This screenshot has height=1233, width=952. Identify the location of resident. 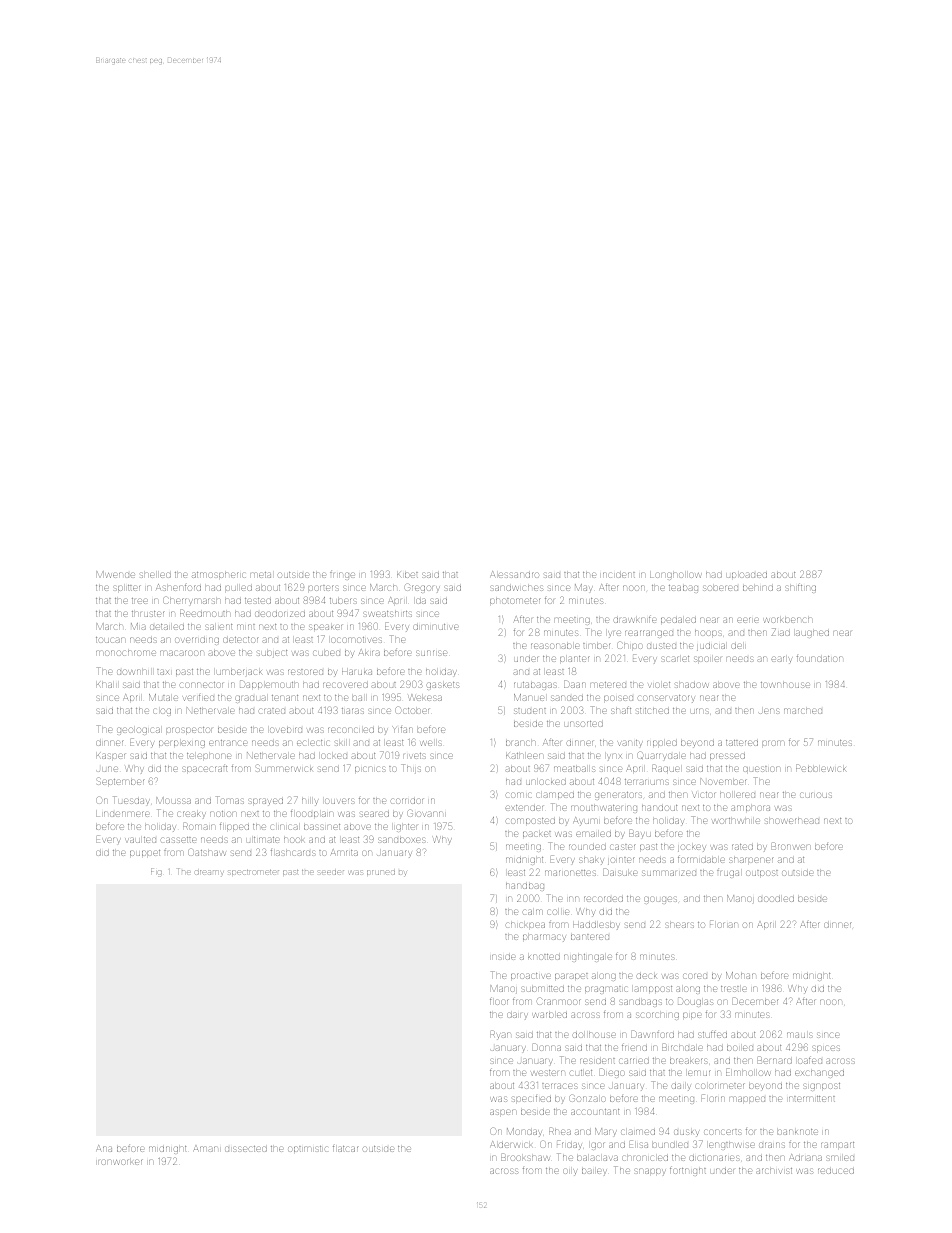
(597, 1061).
